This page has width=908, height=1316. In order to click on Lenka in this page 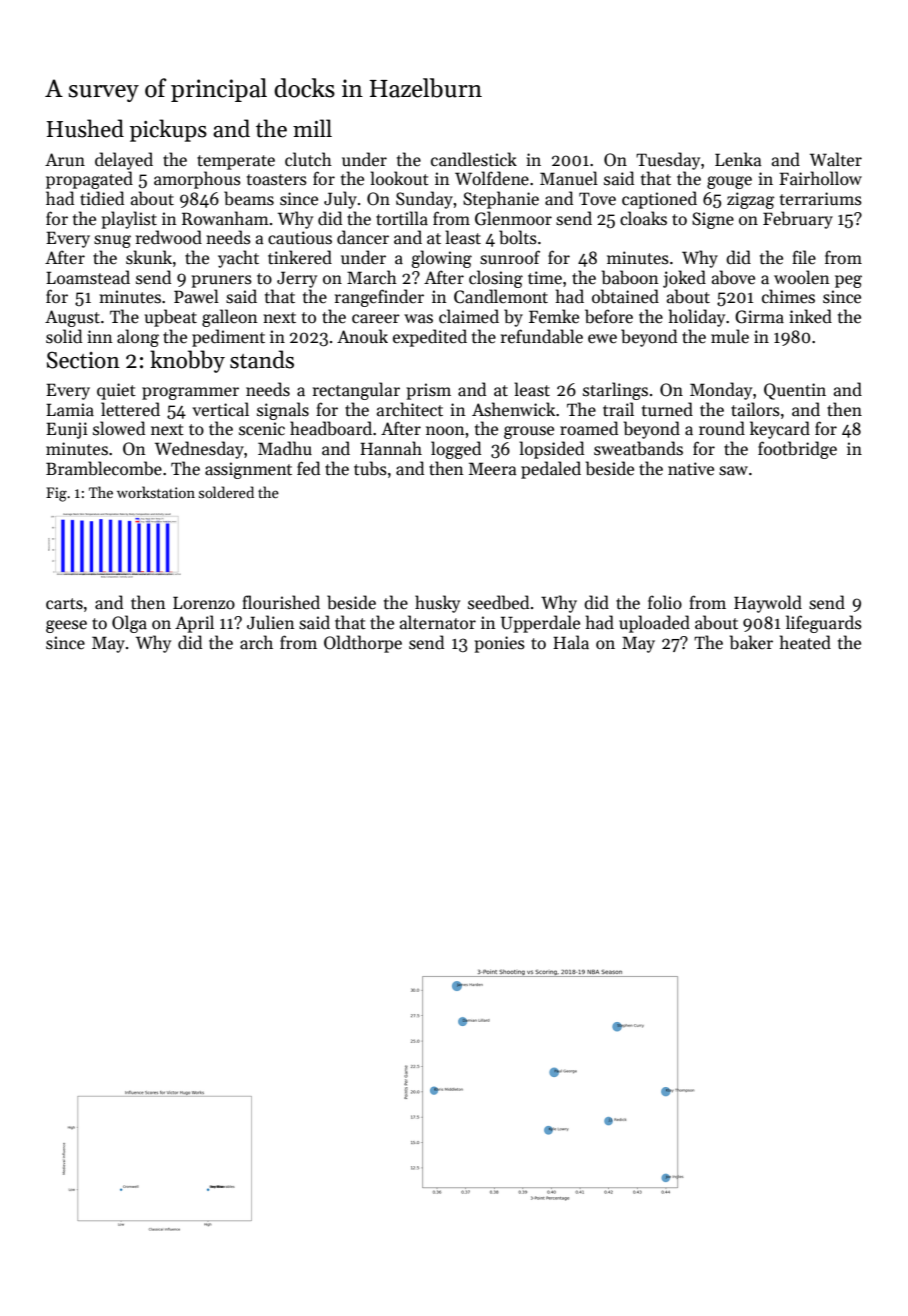, I will do `click(738, 159)`.
